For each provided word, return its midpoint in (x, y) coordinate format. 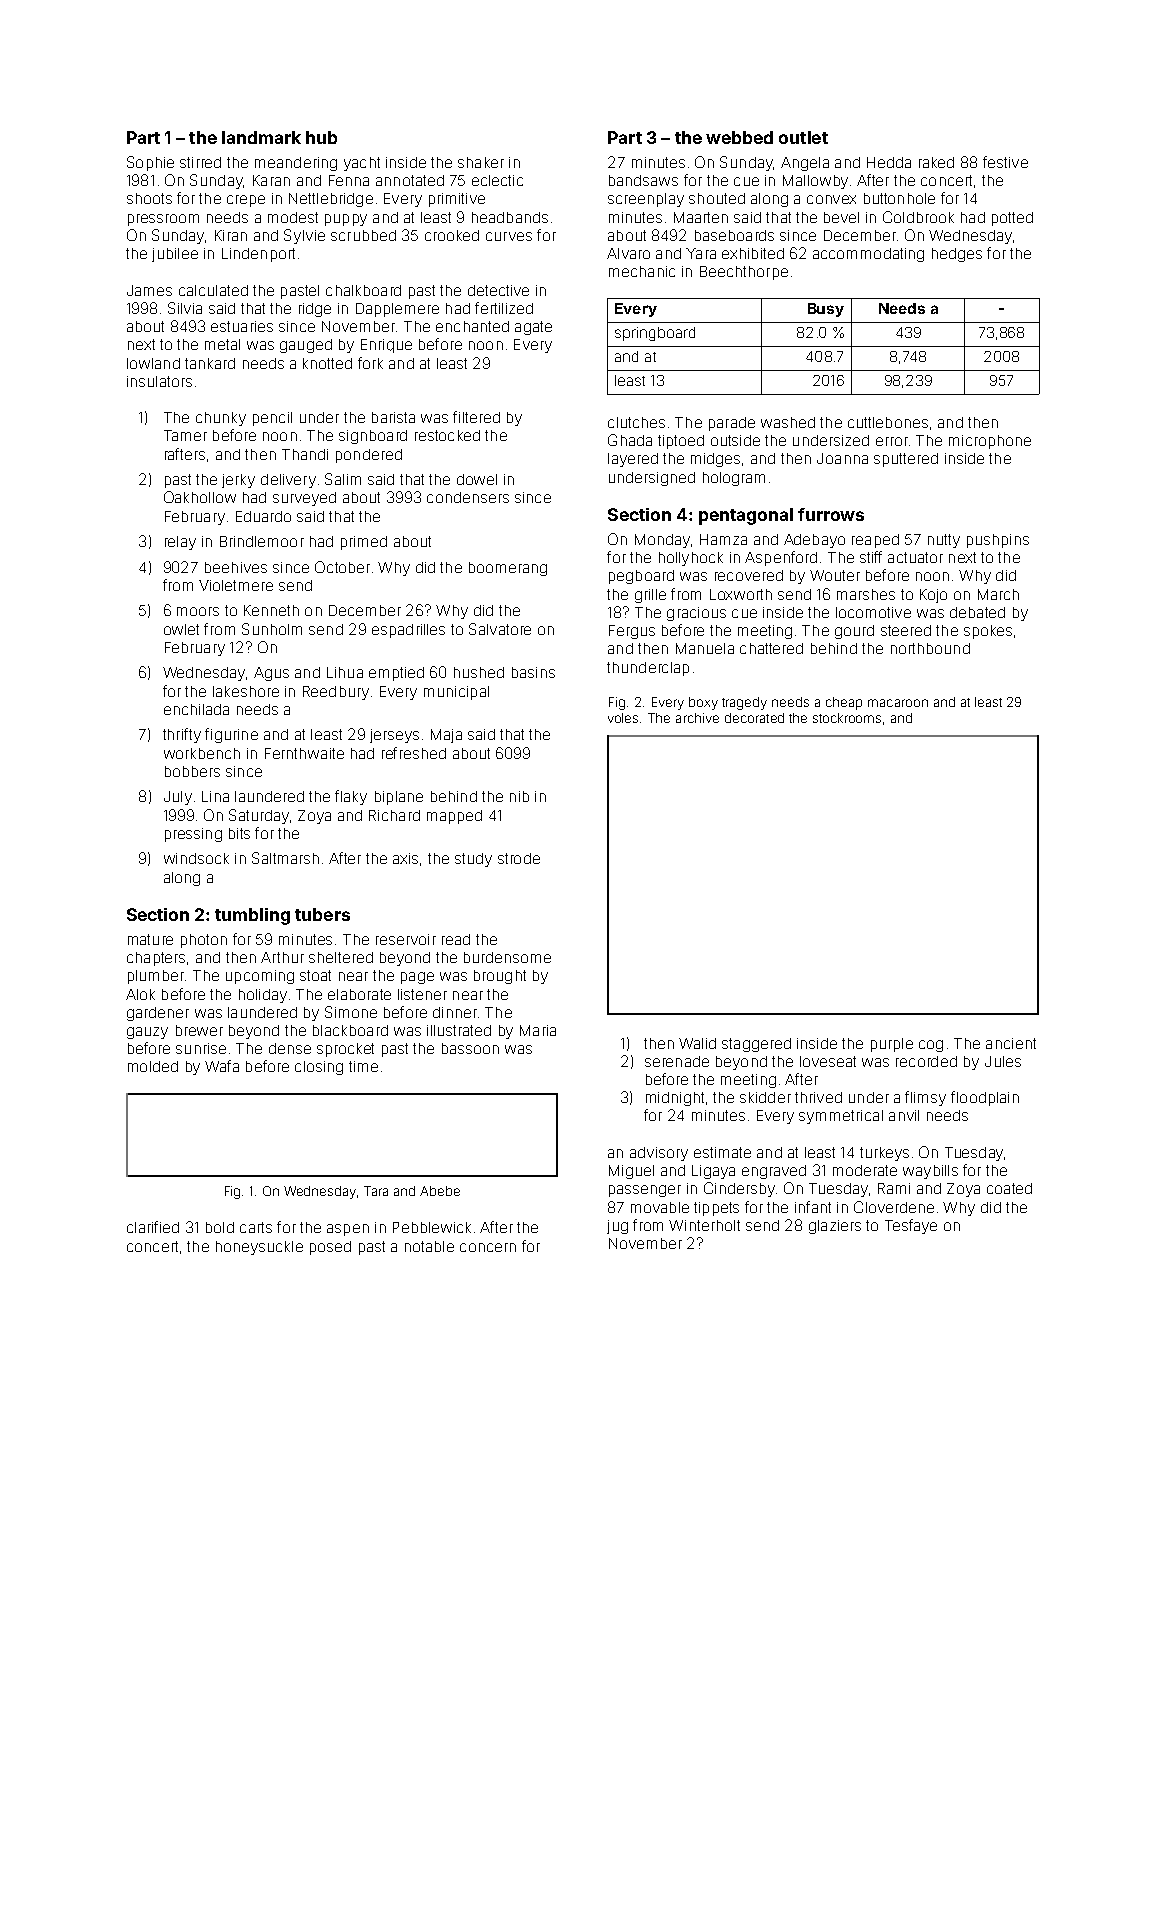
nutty (944, 541)
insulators (159, 381)
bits (239, 833)
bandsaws (643, 180)
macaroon (898, 703)
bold (220, 1227)
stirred (200, 162)
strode (519, 858)
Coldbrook (918, 217)
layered (633, 460)
